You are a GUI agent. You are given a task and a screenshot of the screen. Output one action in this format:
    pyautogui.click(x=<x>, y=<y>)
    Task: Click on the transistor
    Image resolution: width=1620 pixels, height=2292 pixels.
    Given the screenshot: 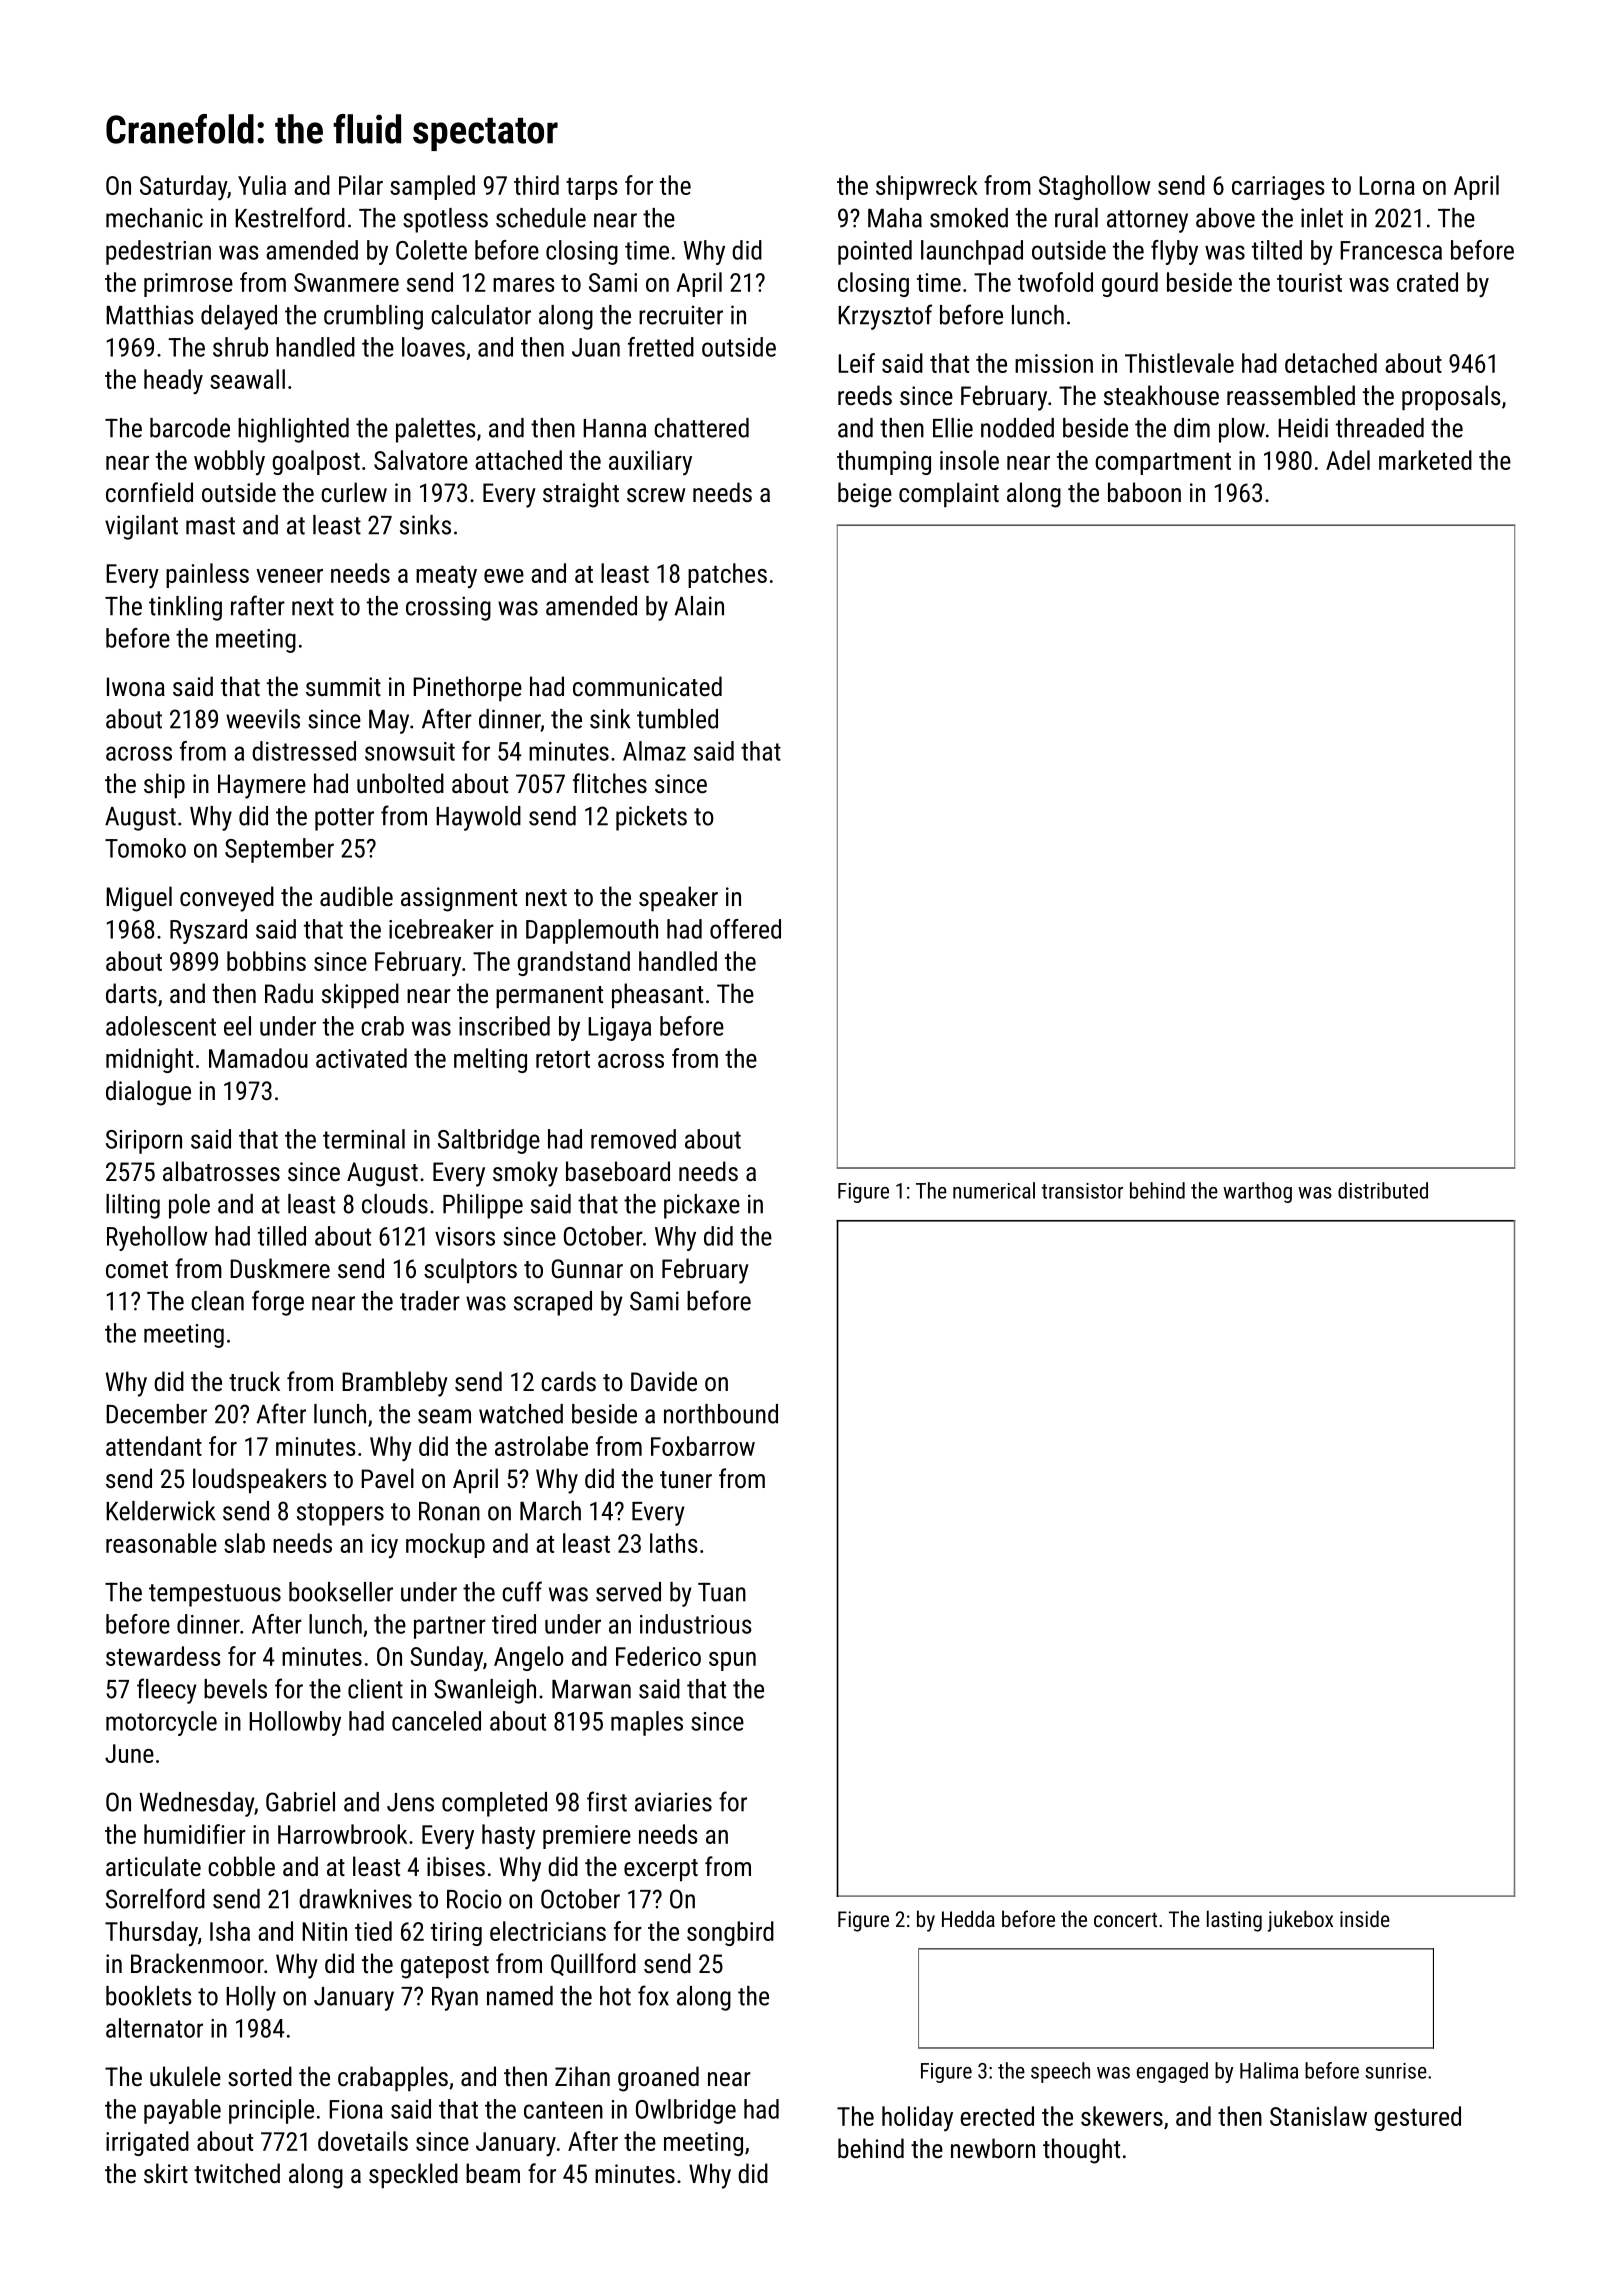 What is the action you would take?
    pyautogui.click(x=1082, y=1191)
